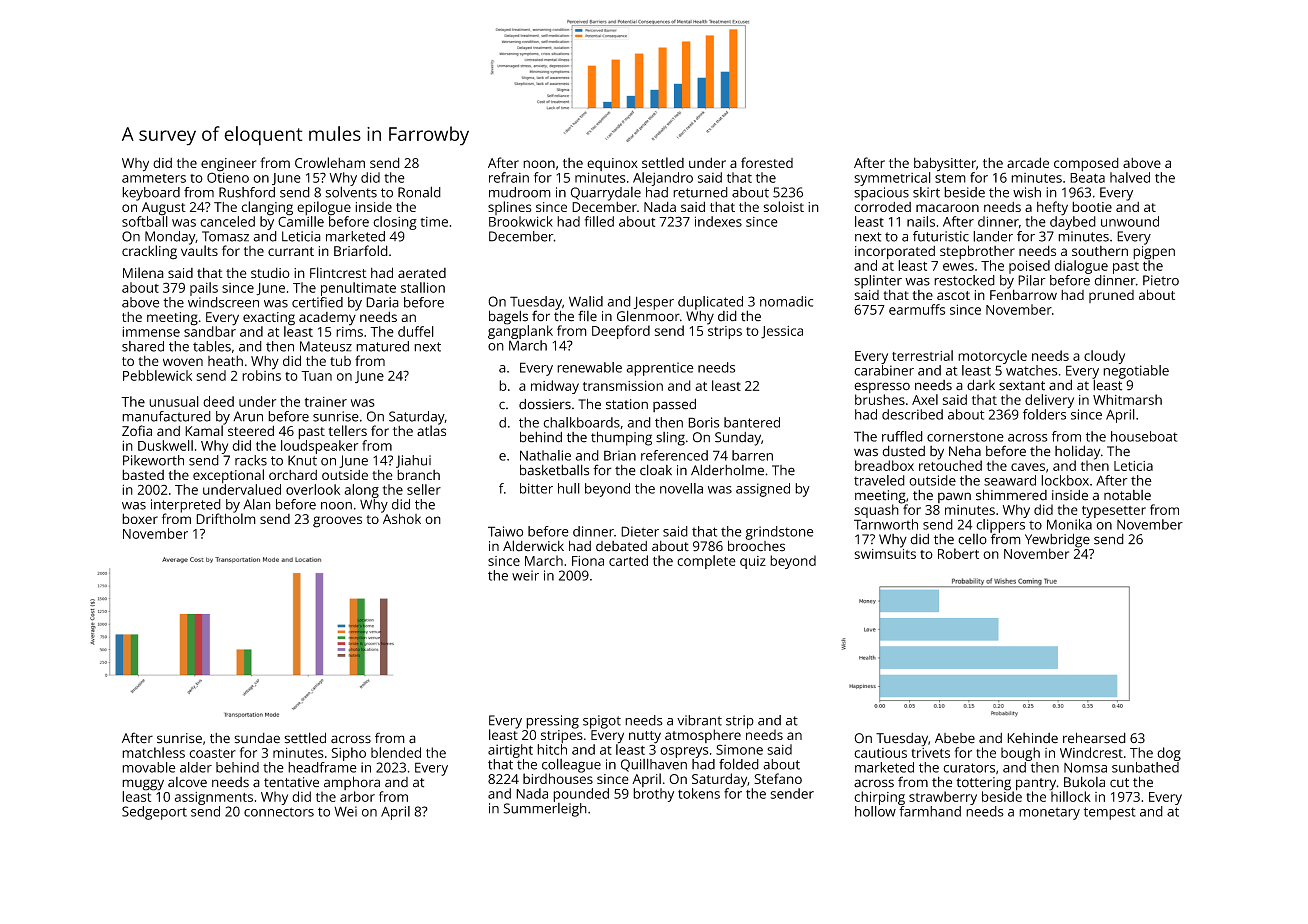  What do you see at coordinates (525, 575) in the screenshot?
I see `weir` at bounding box center [525, 575].
